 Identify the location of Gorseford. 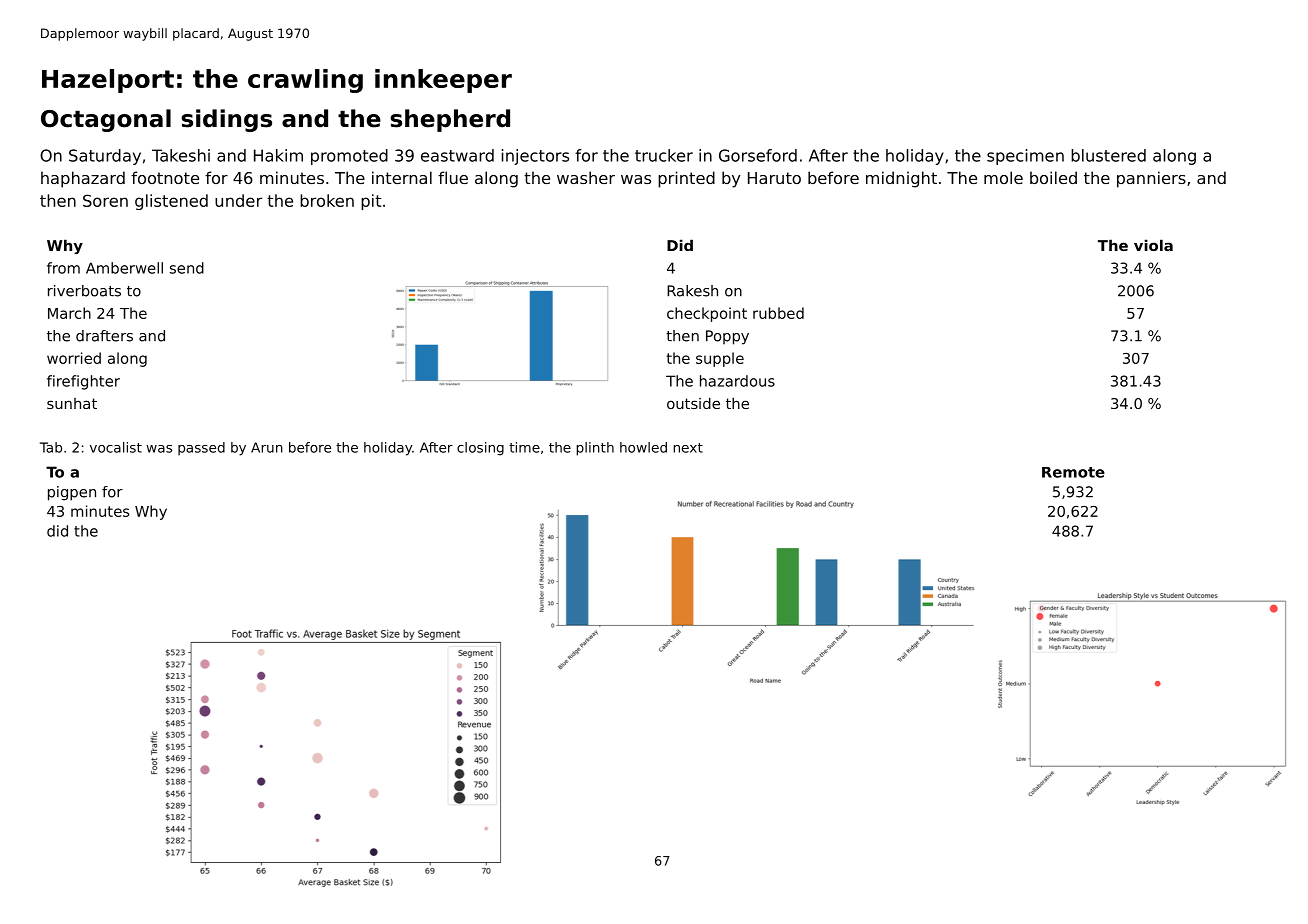
(758, 155).
